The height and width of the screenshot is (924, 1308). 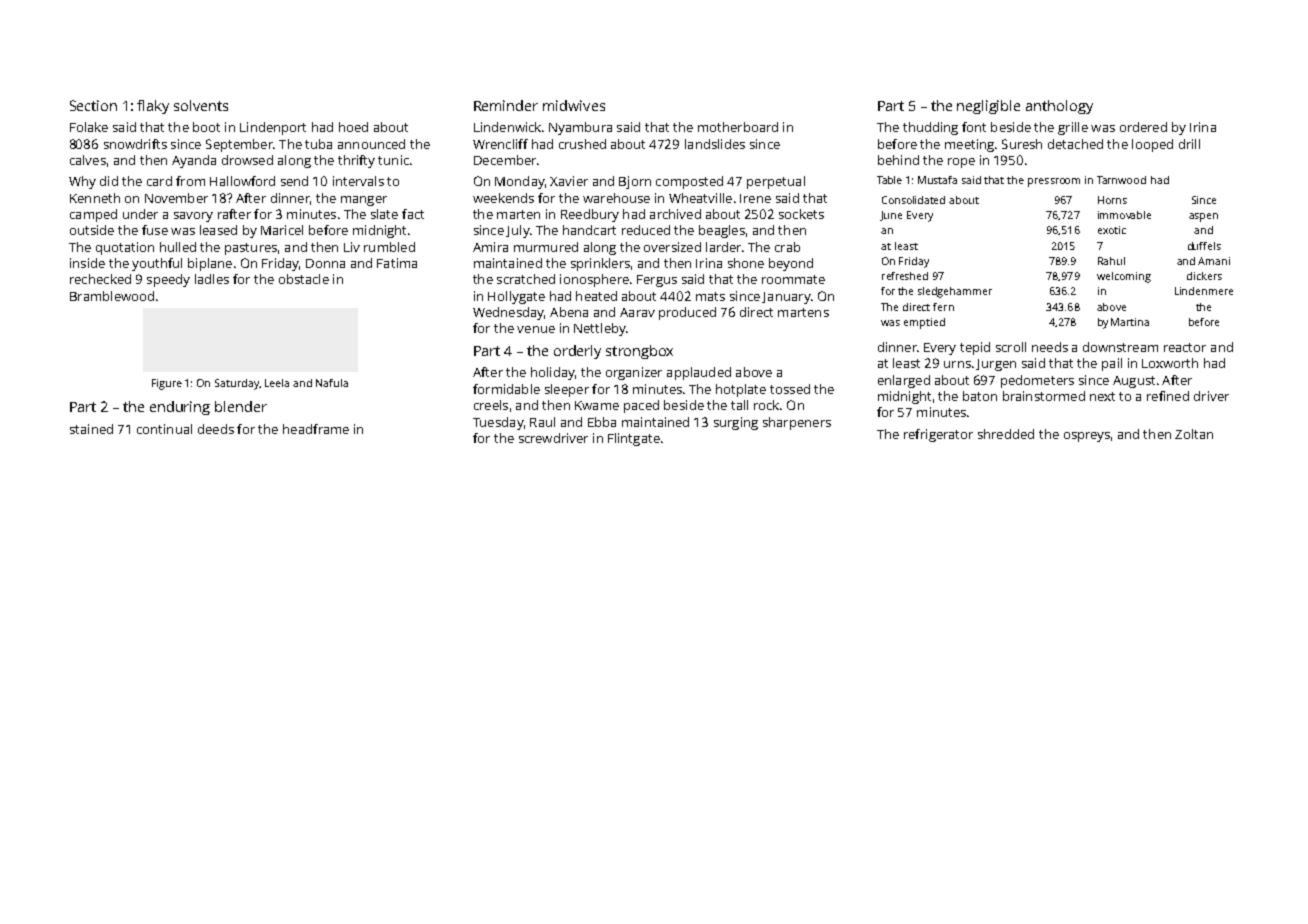 I want to click on Folake, so click(x=89, y=127).
